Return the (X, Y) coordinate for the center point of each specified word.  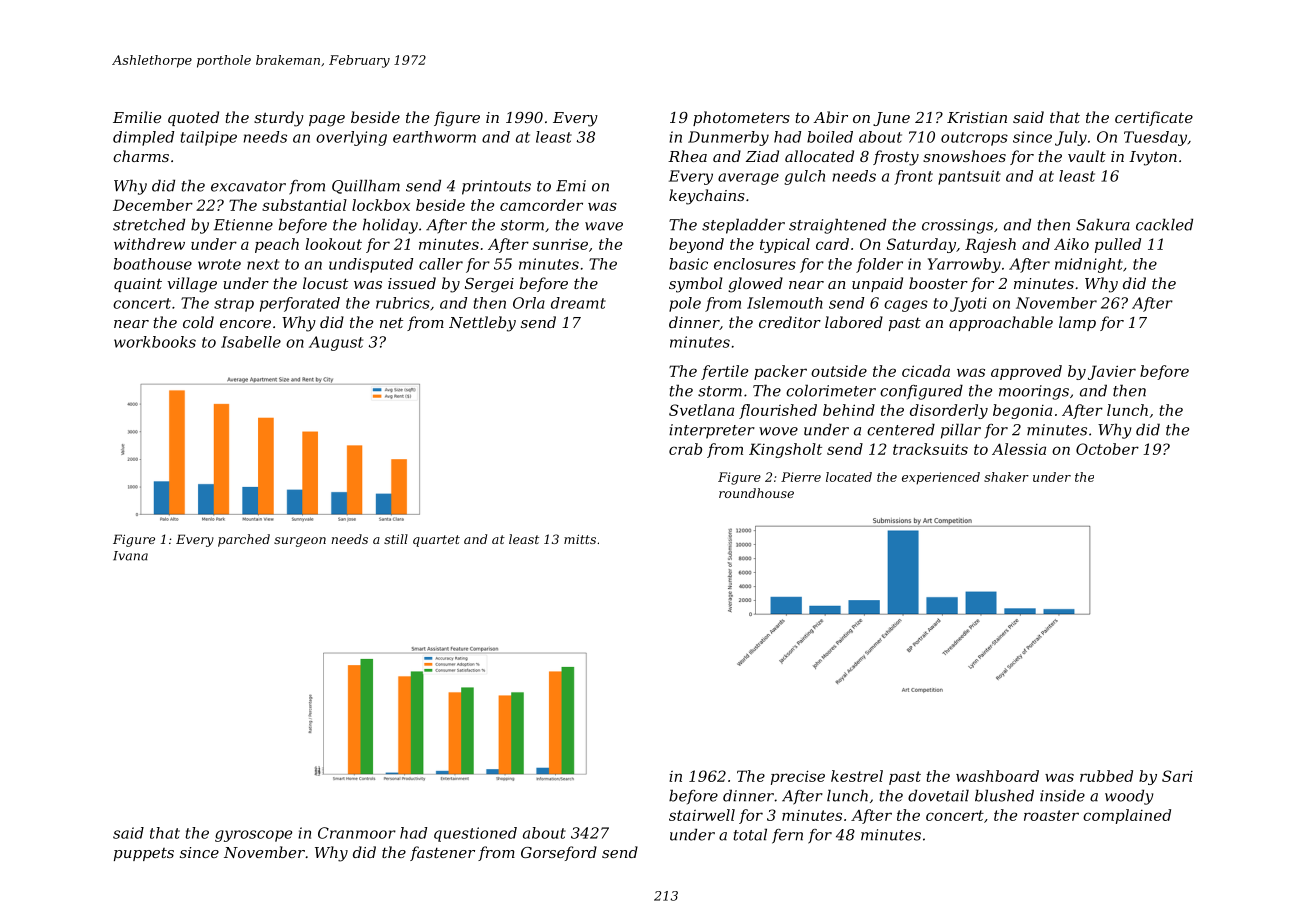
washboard (997, 776)
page (327, 121)
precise (798, 777)
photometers (741, 118)
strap (234, 305)
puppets (144, 854)
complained (1127, 816)
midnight (1089, 265)
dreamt (578, 303)
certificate (1154, 118)
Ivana (130, 556)
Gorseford (559, 853)
